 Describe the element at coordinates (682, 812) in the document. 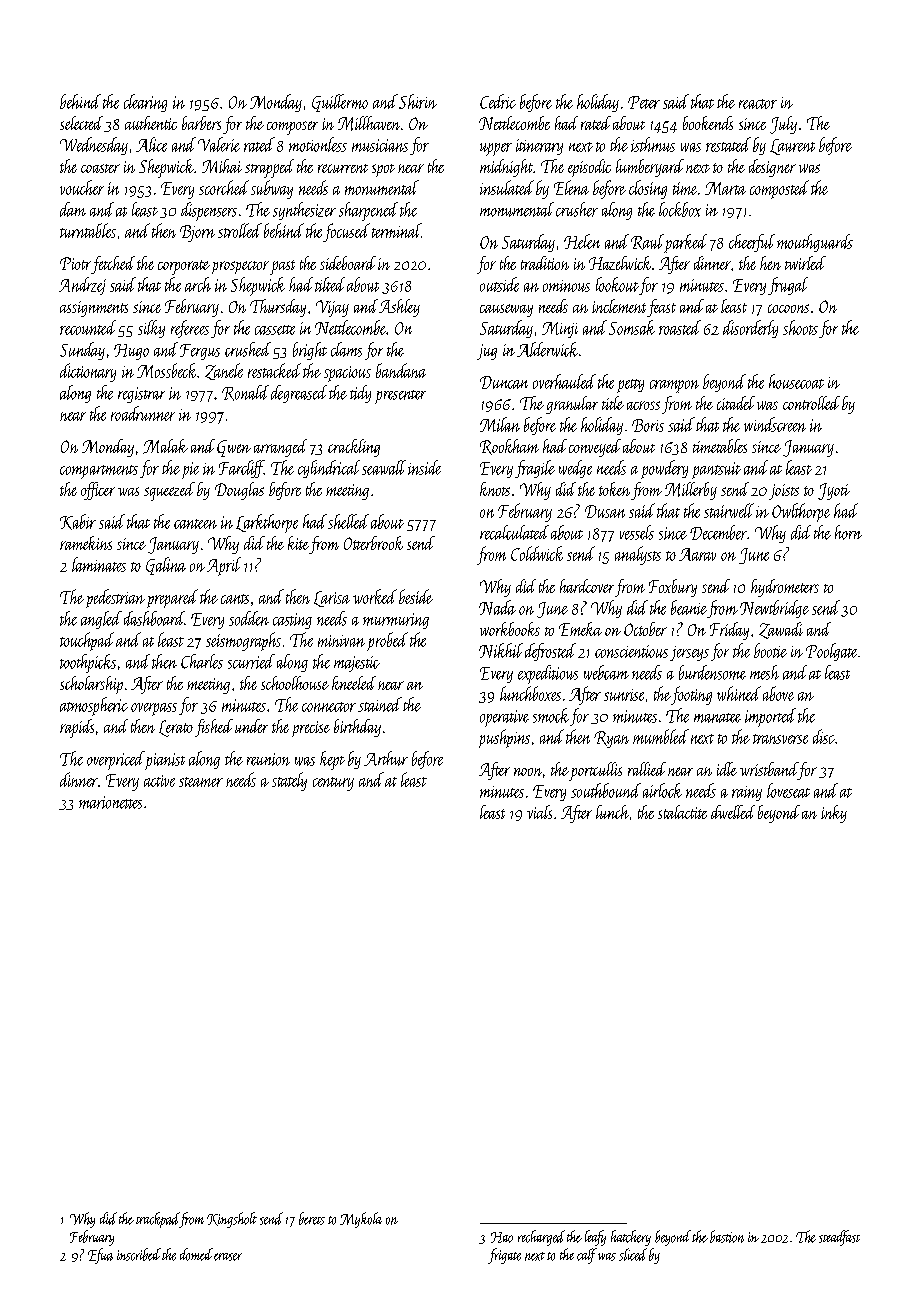

I see `stalactite` at that location.
